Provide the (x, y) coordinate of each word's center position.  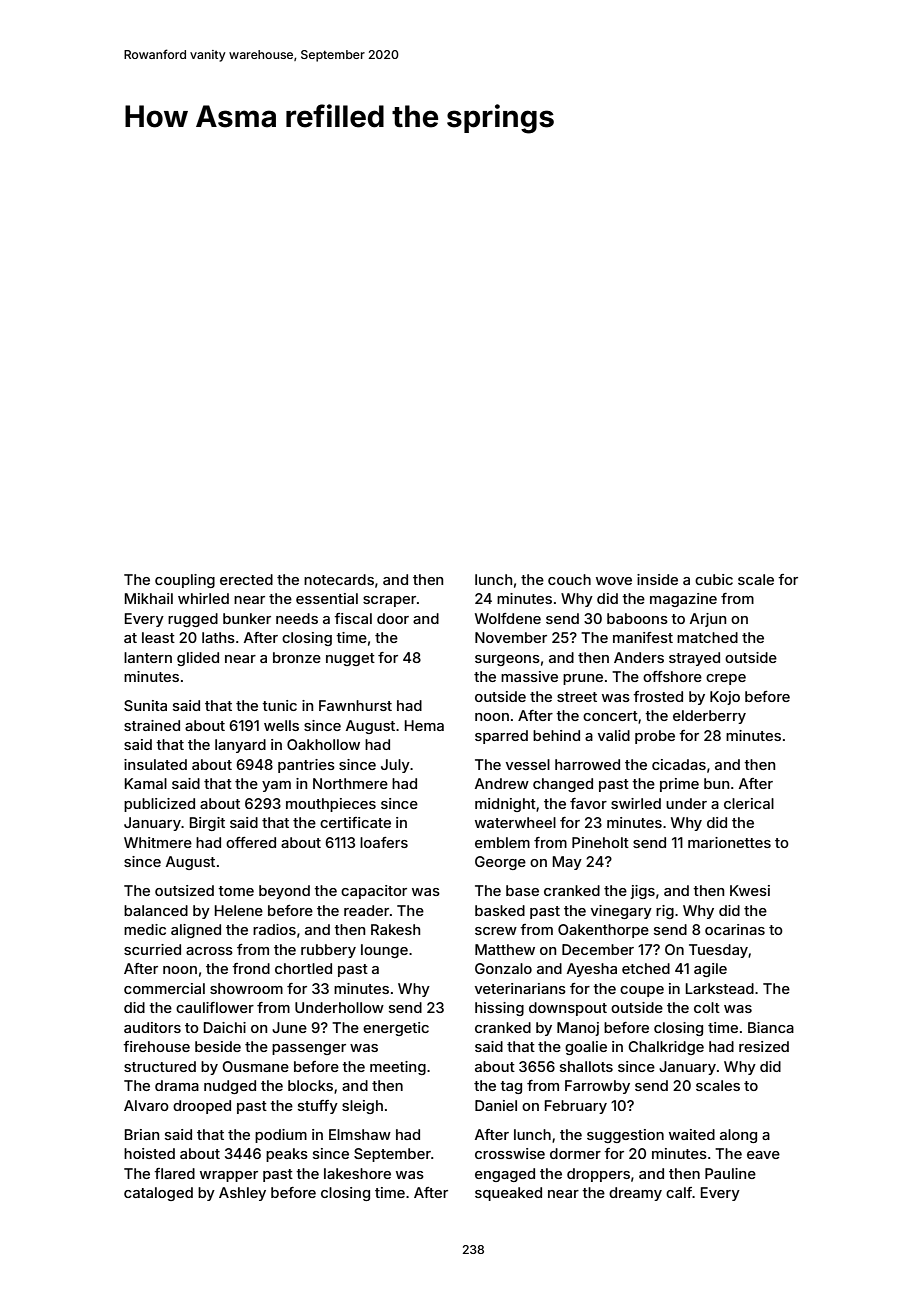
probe (655, 737)
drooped (202, 1107)
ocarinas (735, 929)
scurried (152, 949)
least (158, 637)
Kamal (146, 783)
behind (556, 735)
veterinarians (520, 988)
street (577, 697)
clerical (749, 803)
